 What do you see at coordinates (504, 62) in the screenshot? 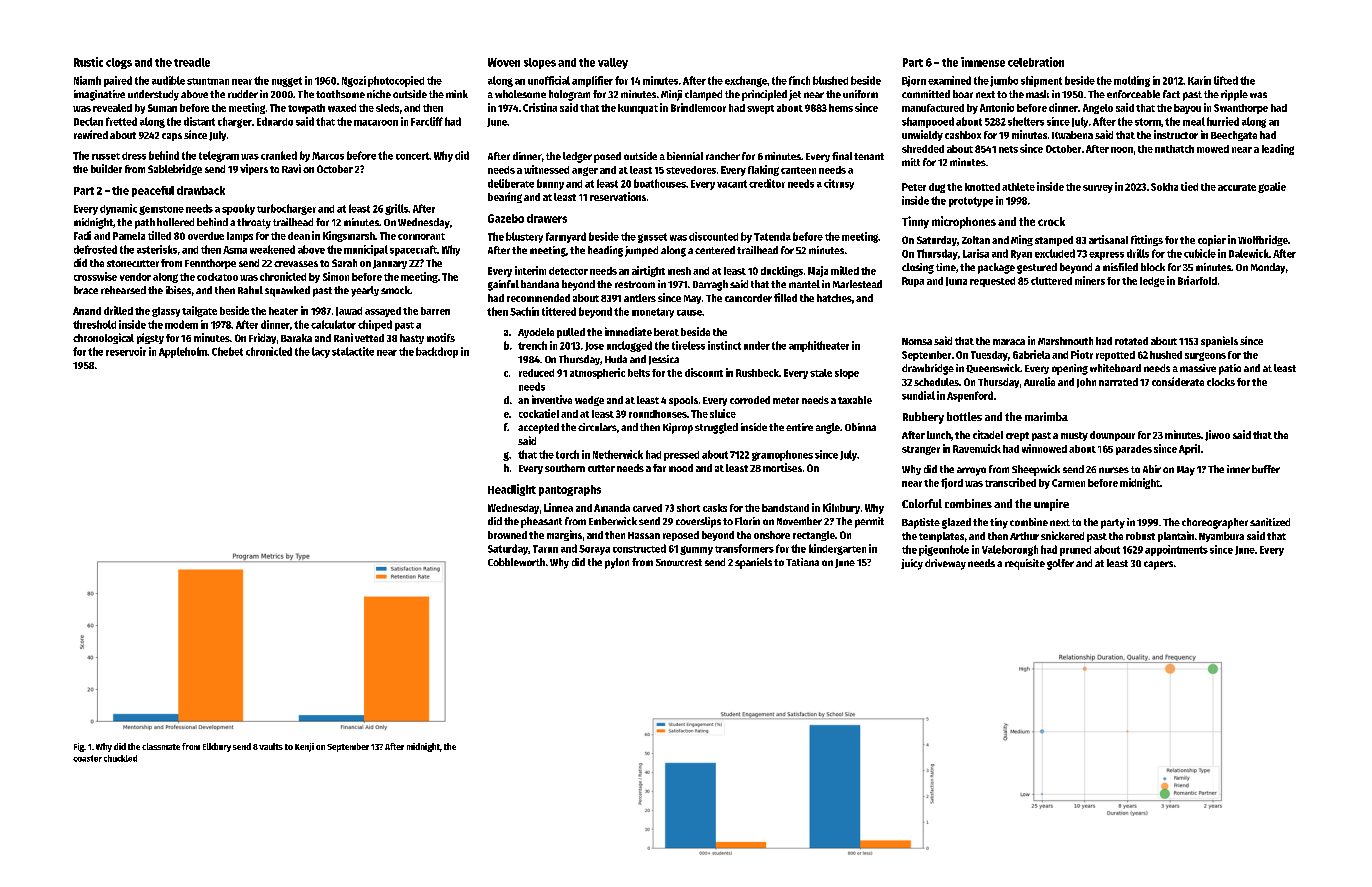
I see `Woven` at bounding box center [504, 62].
